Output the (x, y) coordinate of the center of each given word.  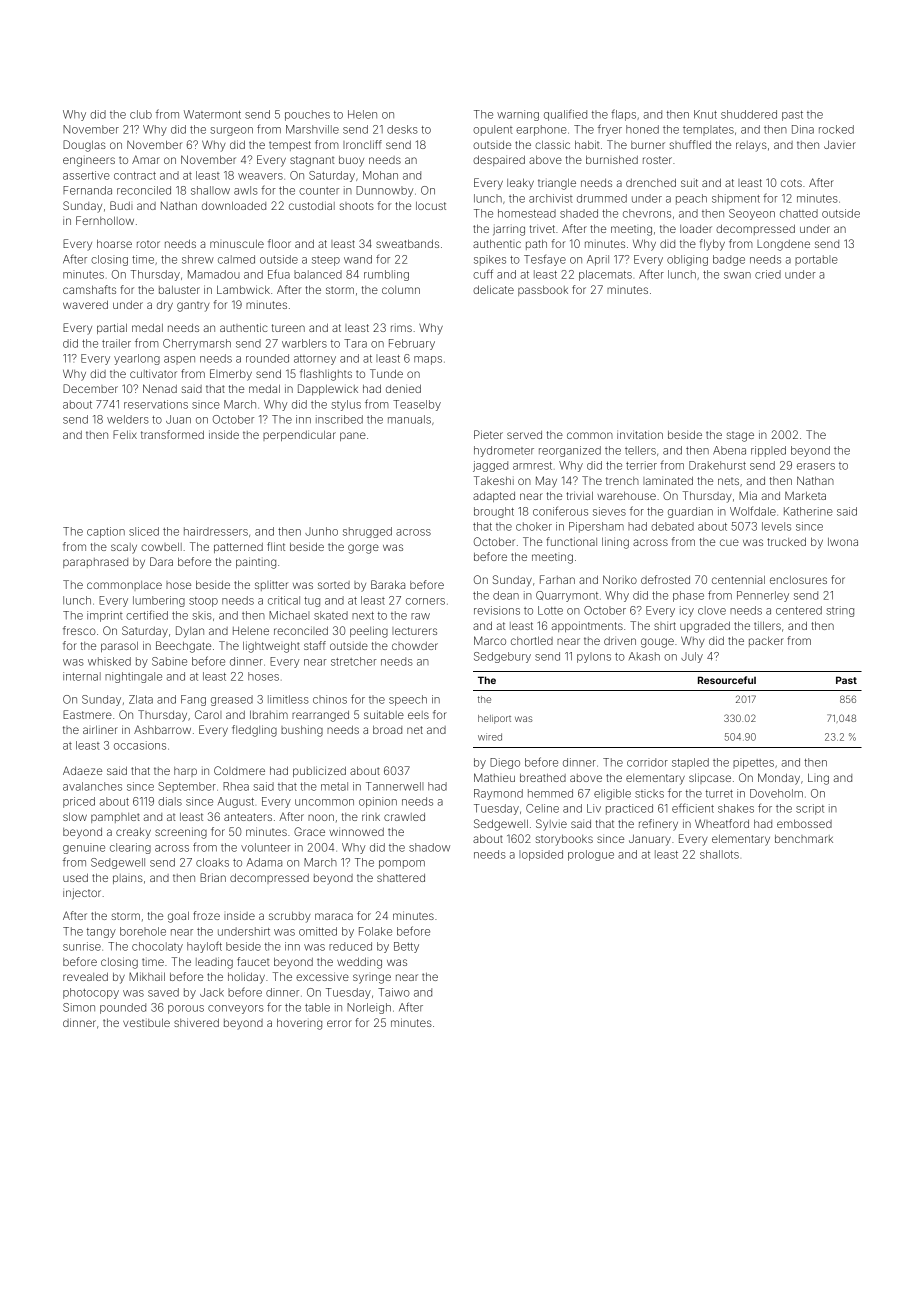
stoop (203, 602)
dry (165, 306)
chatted (799, 213)
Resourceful (727, 680)
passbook (543, 291)
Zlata (141, 699)
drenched (651, 182)
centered (799, 610)
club (141, 114)
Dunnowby (384, 191)
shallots (719, 854)
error (339, 1023)
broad (387, 730)
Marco (490, 640)
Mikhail (147, 976)
